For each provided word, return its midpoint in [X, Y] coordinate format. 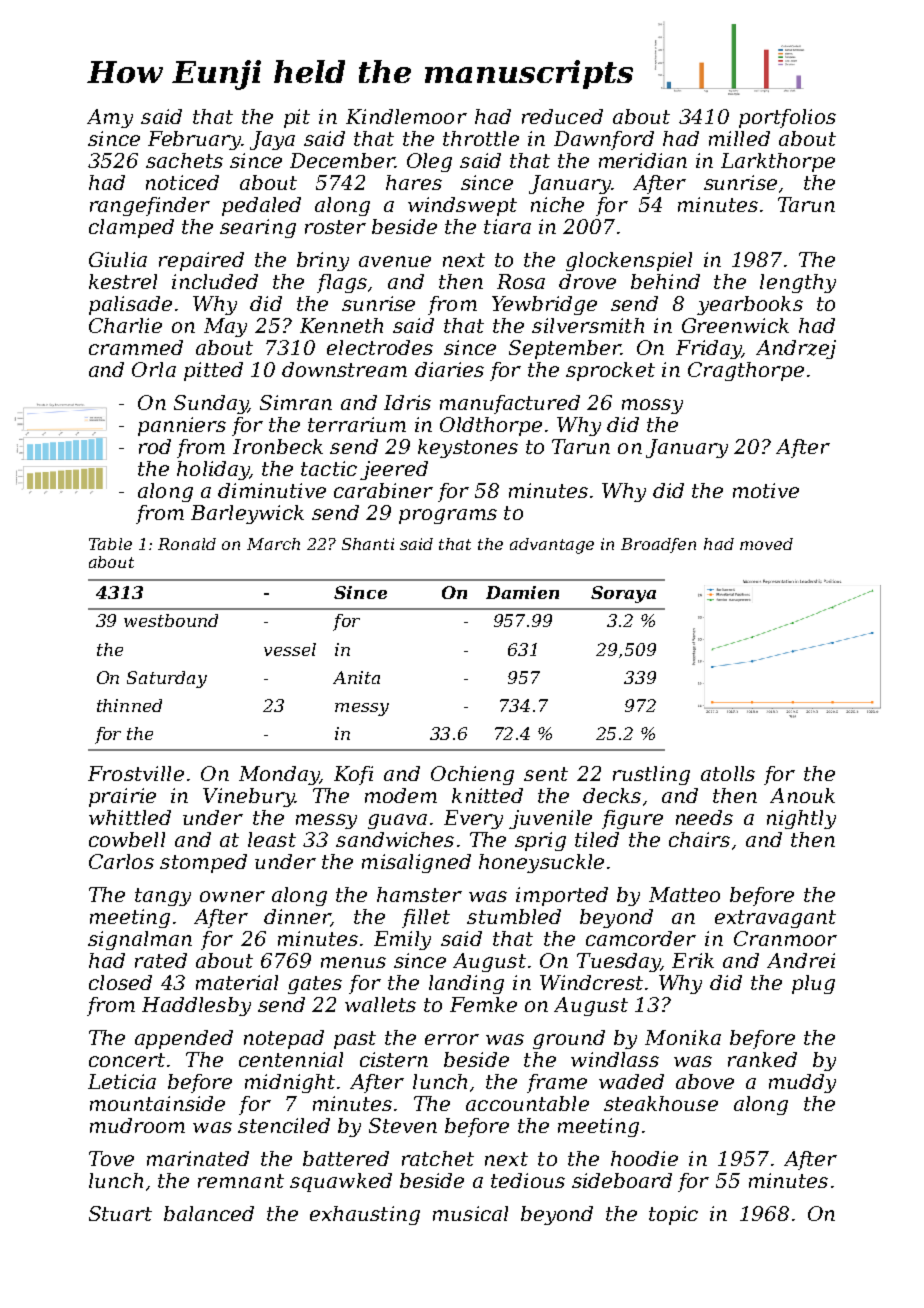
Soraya [623, 594]
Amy [110, 118]
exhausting [365, 1215]
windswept [462, 206]
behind [665, 281]
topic [673, 1215]
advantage [552, 546]
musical [470, 1213]
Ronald [187, 544]
